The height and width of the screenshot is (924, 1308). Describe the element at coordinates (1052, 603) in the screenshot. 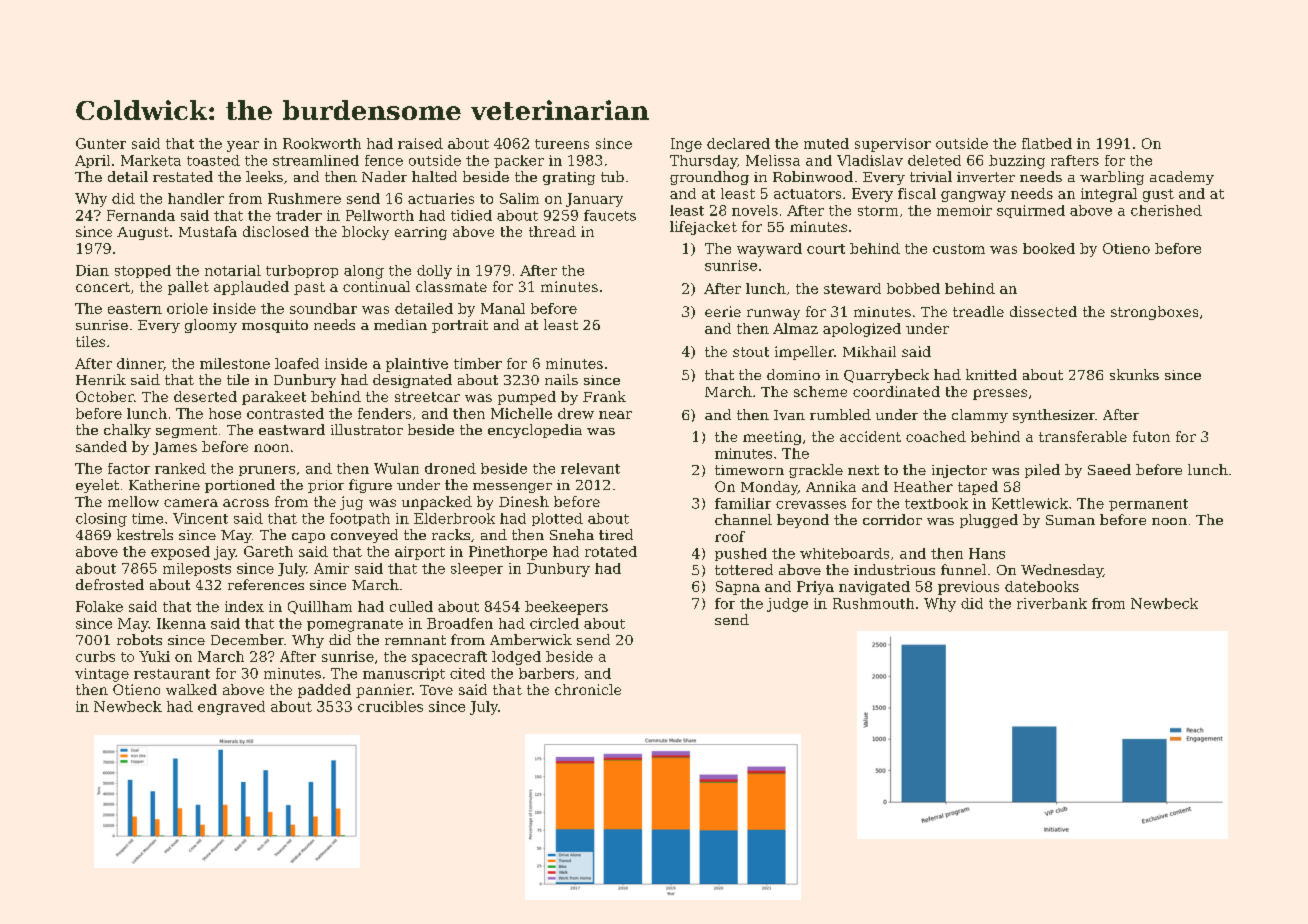

I see `riverbank` at that location.
